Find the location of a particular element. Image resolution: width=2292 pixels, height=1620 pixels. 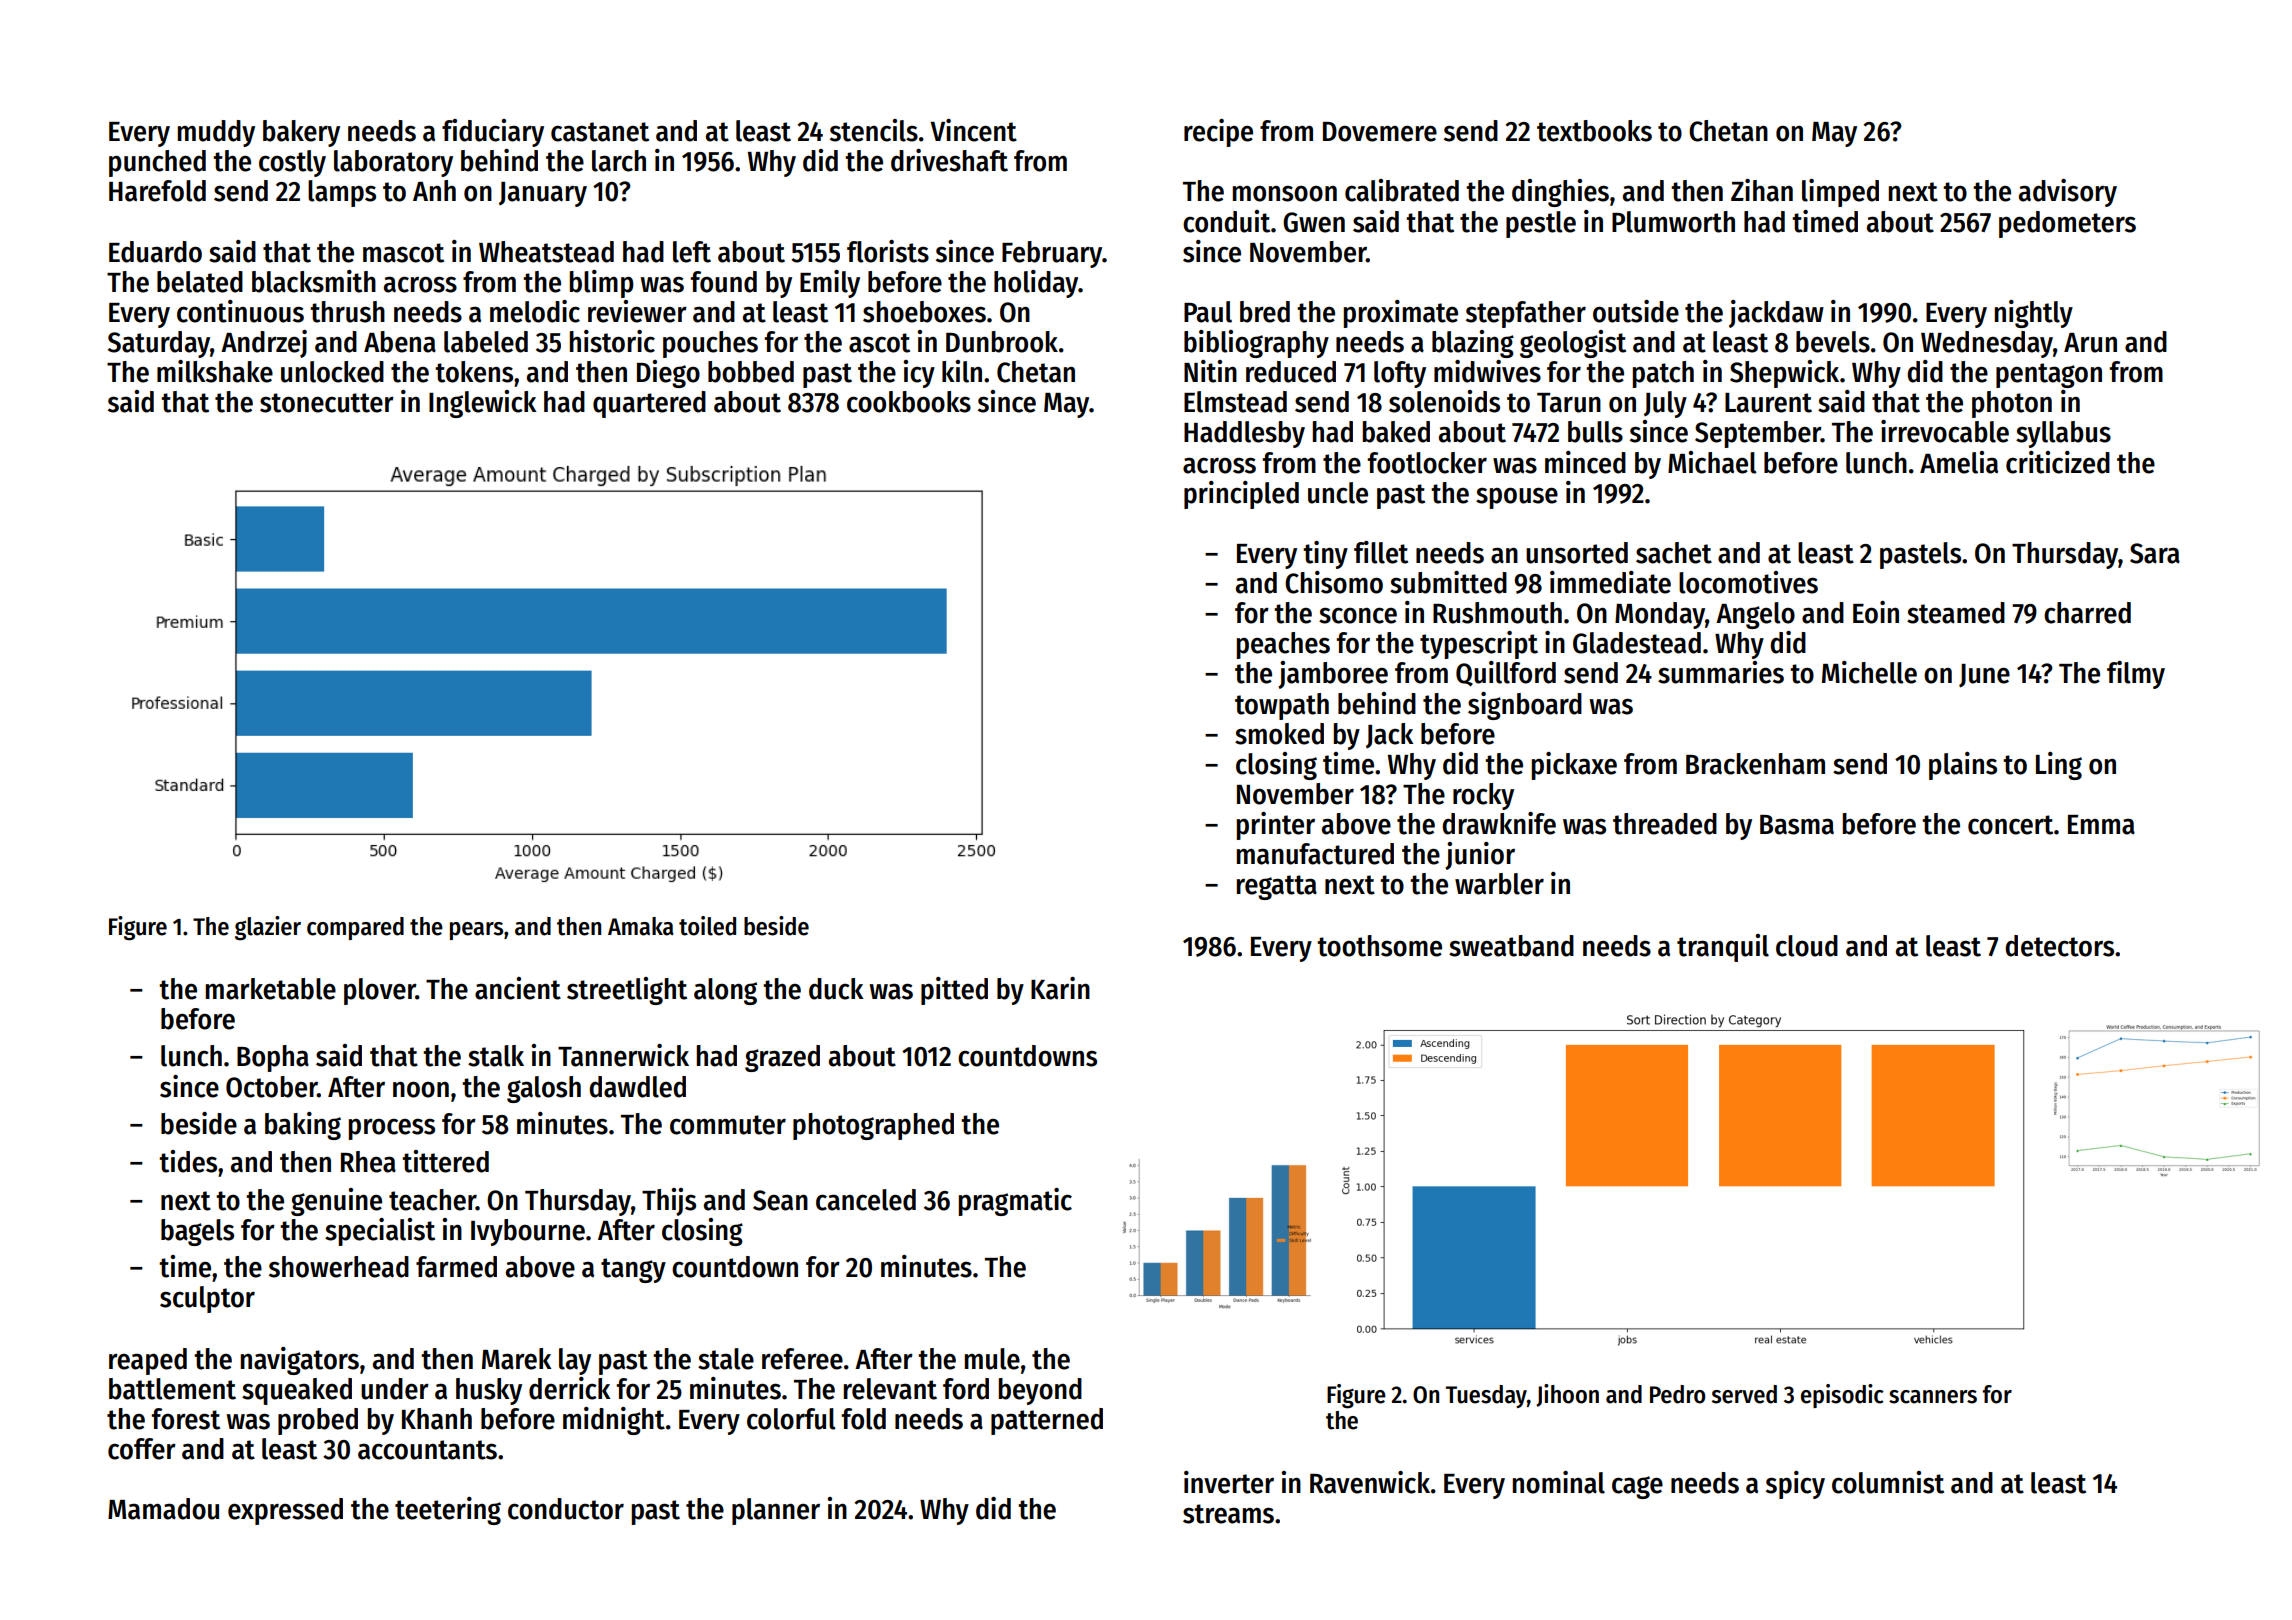

glazier is located at coordinates (268, 928).
